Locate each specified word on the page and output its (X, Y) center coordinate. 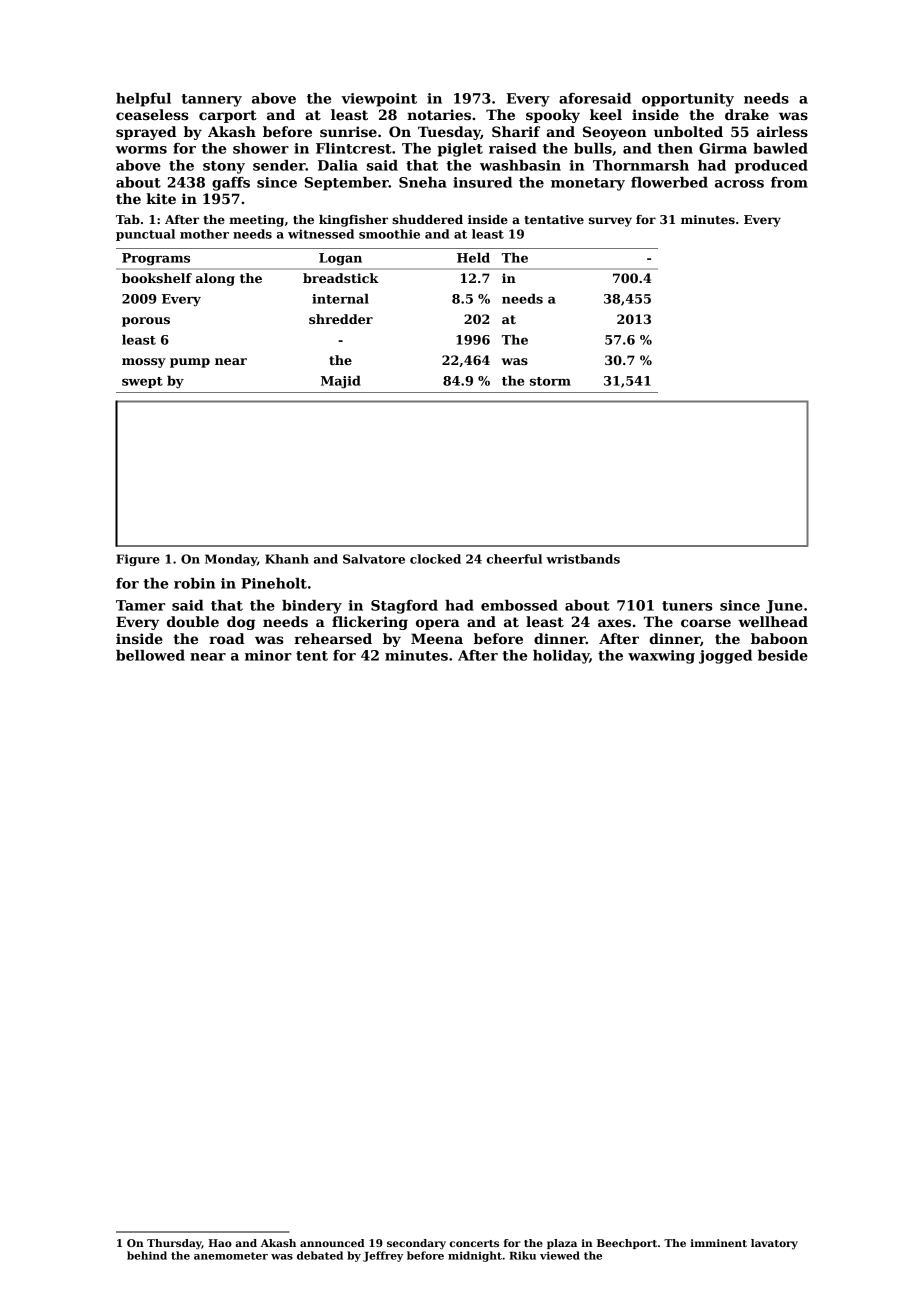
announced (332, 1243)
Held (473, 257)
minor (268, 655)
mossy (144, 363)
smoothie (389, 234)
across (739, 184)
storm (550, 381)
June (784, 607)
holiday (561, 657)
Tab (128, 219)
